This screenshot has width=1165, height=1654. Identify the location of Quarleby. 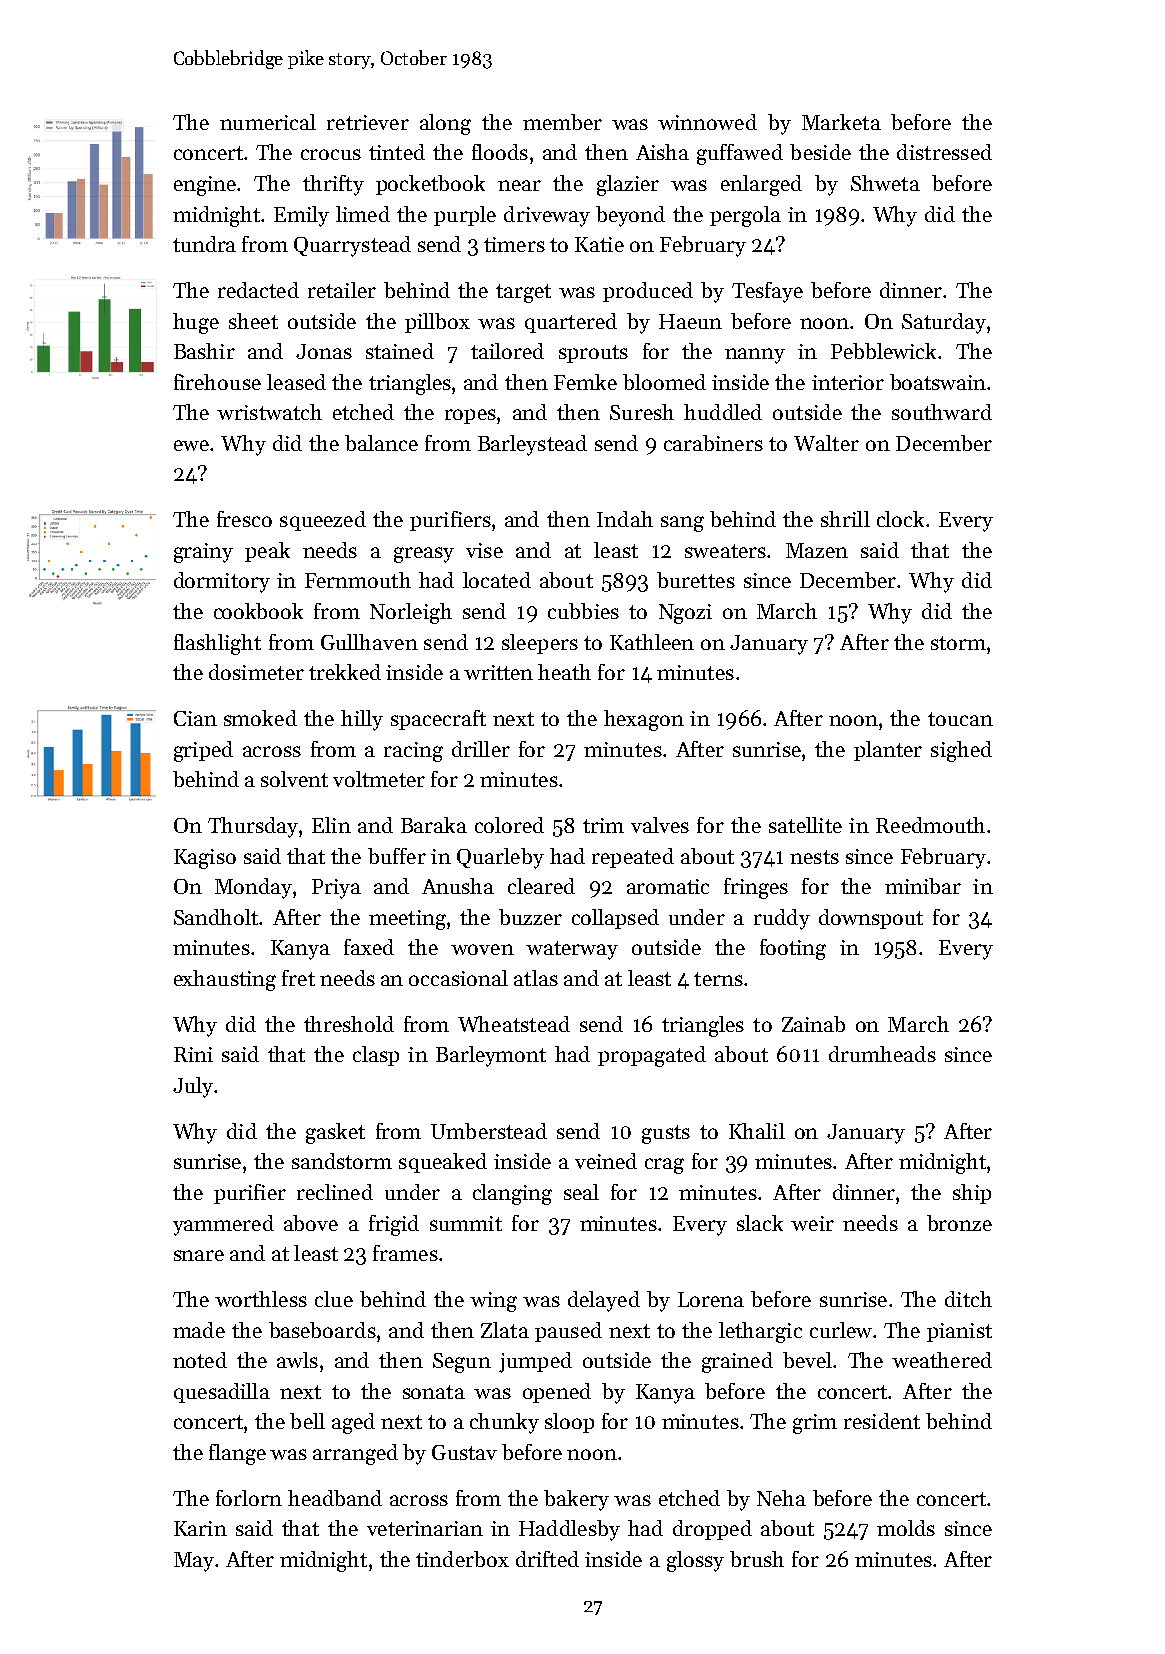
(500, 858).
